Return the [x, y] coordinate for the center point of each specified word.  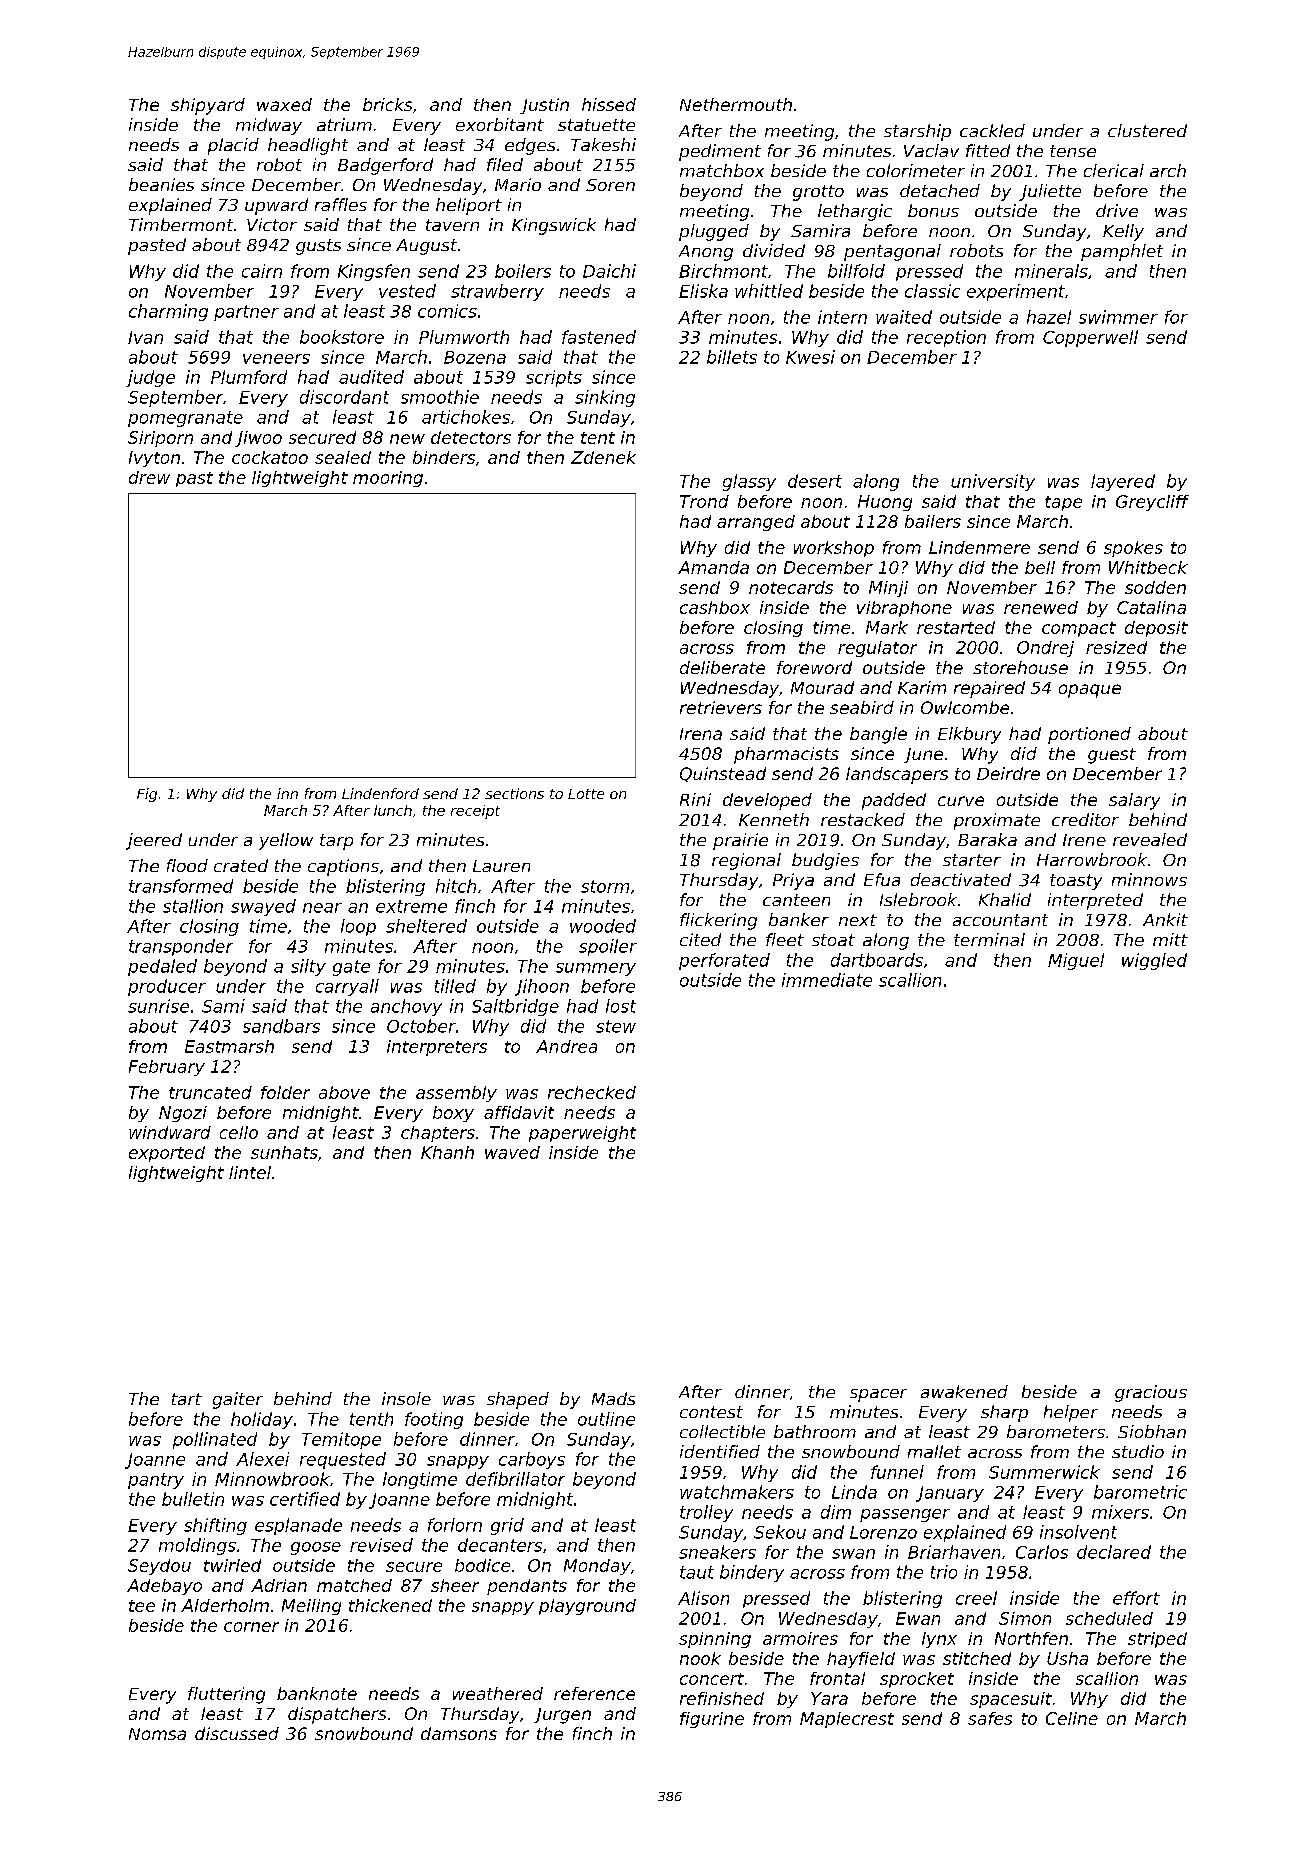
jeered [154, 841]
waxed [284, 104]
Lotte [586, 794]
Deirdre [1008, 773]
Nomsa [157, 1734]
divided [774, 250]
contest [711, 1412]
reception [946, 338]
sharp [1004, 1413]
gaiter [238, 1400]
